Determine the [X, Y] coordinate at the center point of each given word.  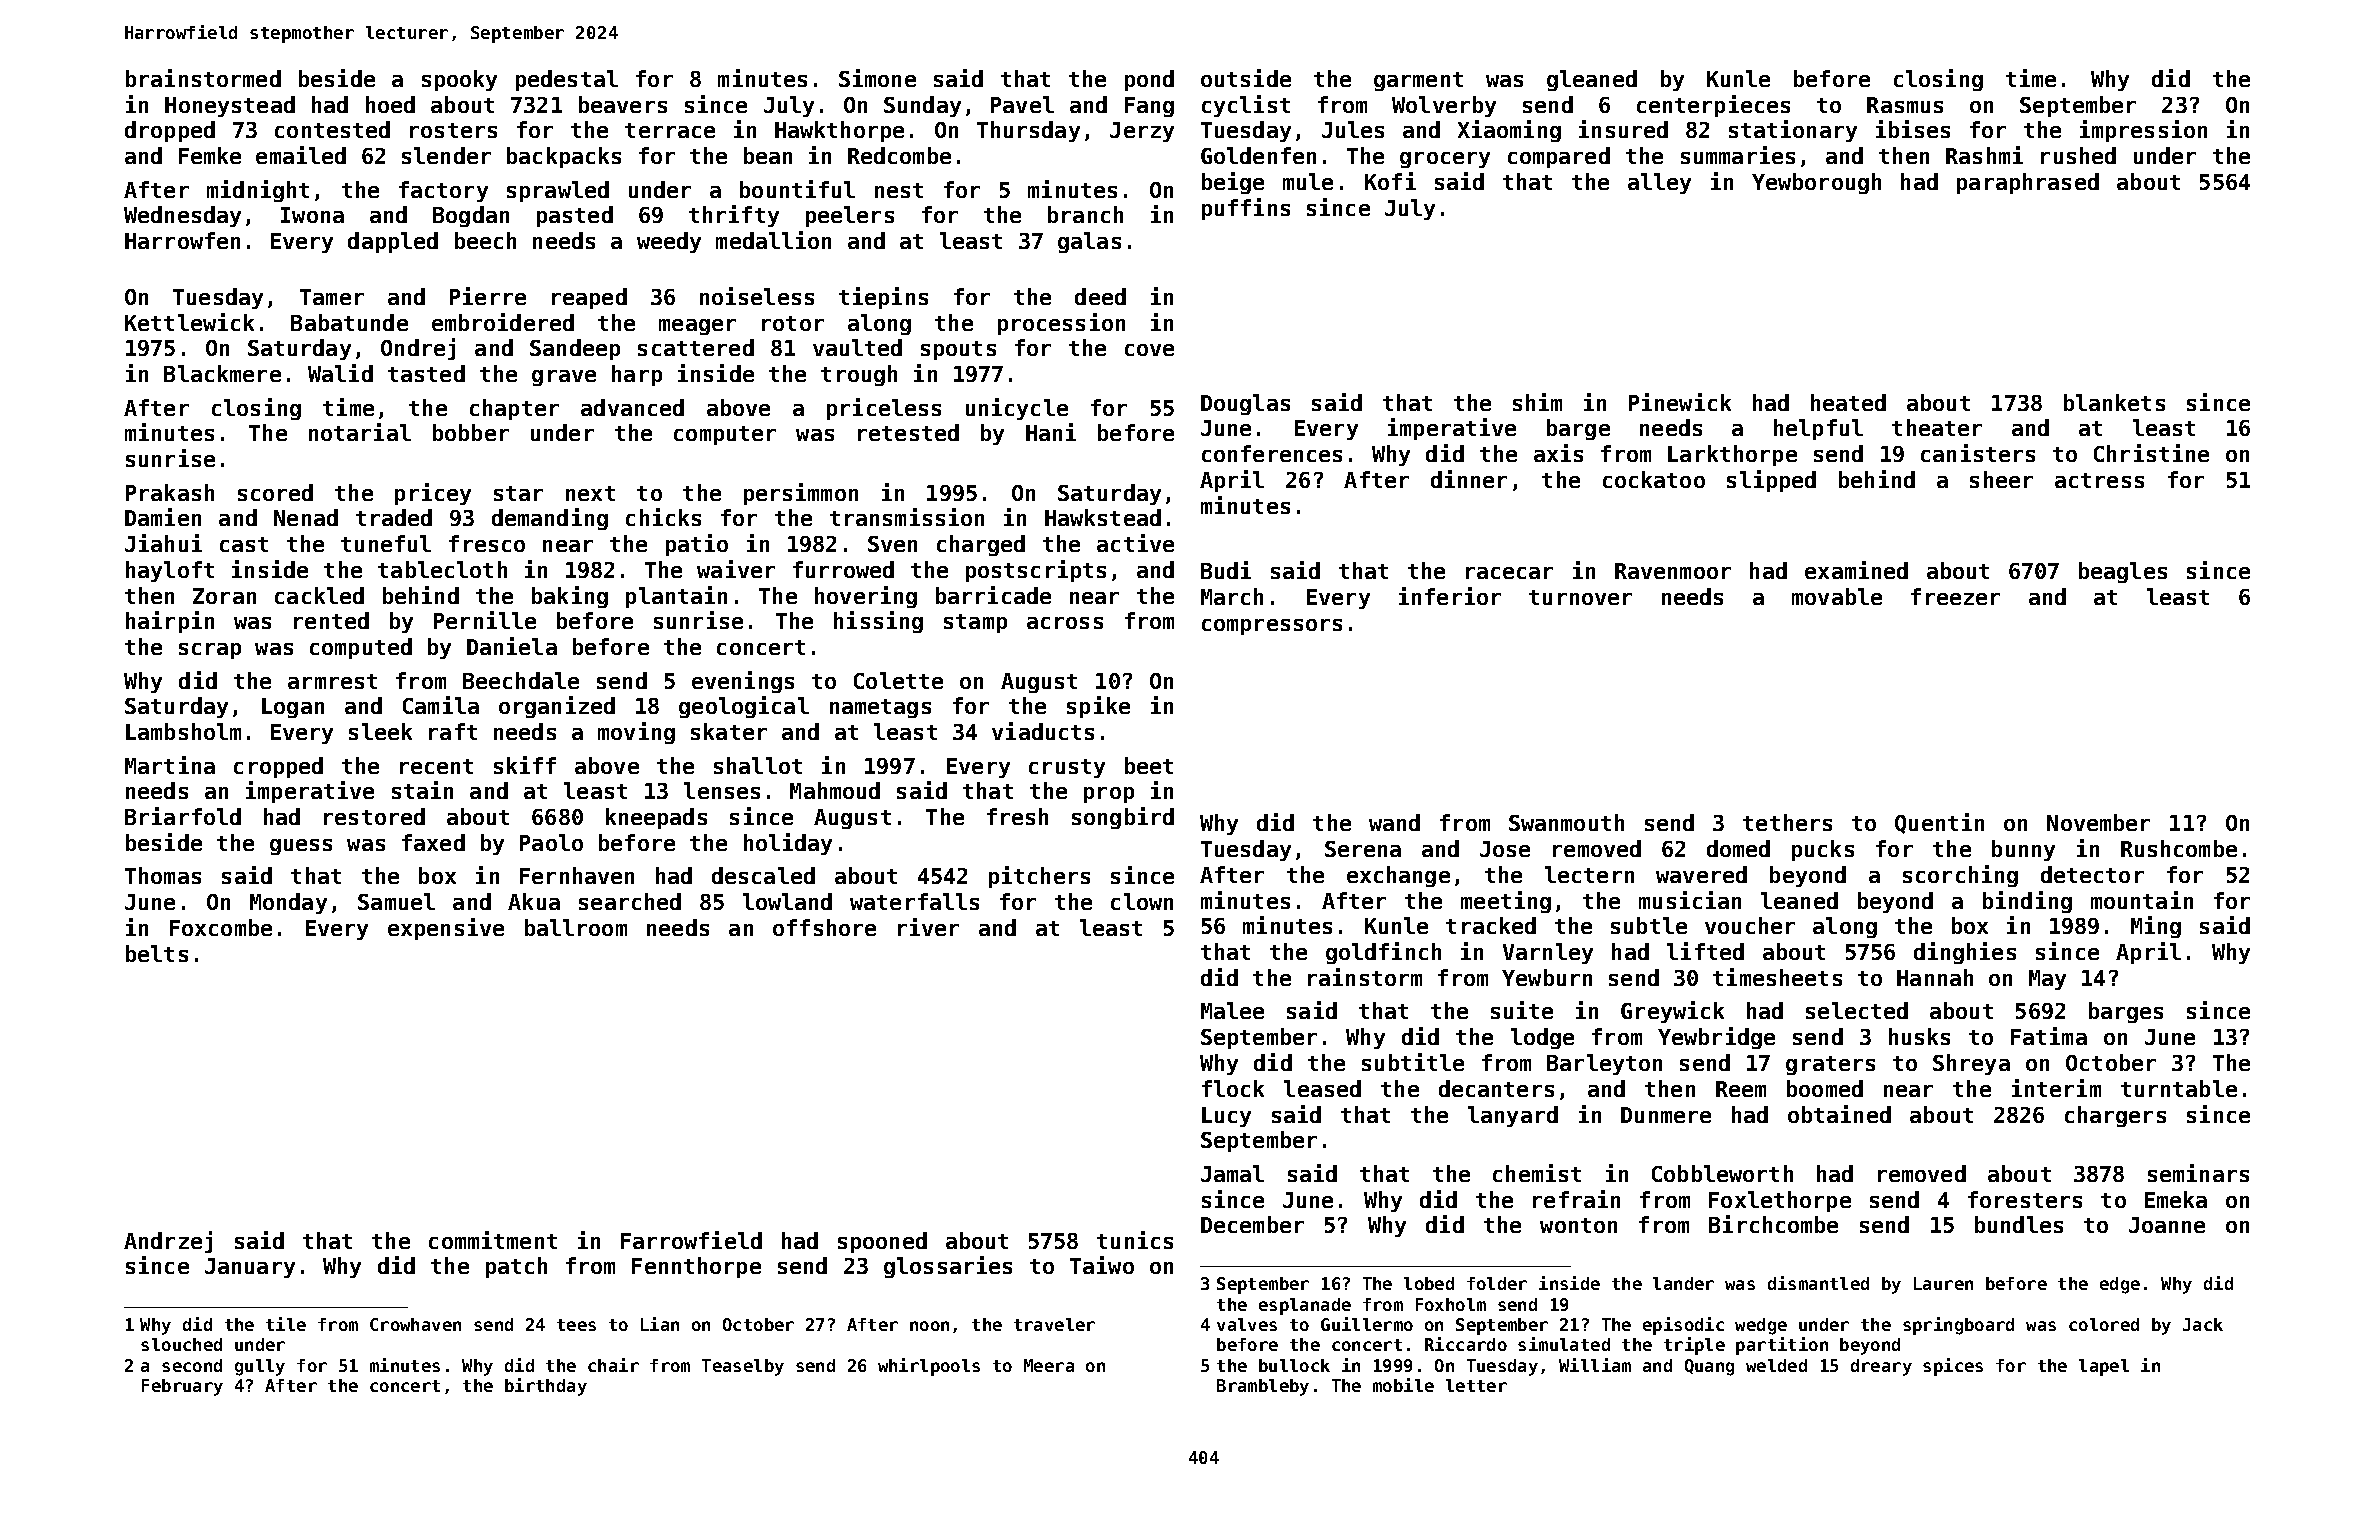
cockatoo [1654, 479]
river [928, 927]
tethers [1787, 822]
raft [453, 731]
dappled [393, 242]
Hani [1051, 432]
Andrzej [168, 1242]
